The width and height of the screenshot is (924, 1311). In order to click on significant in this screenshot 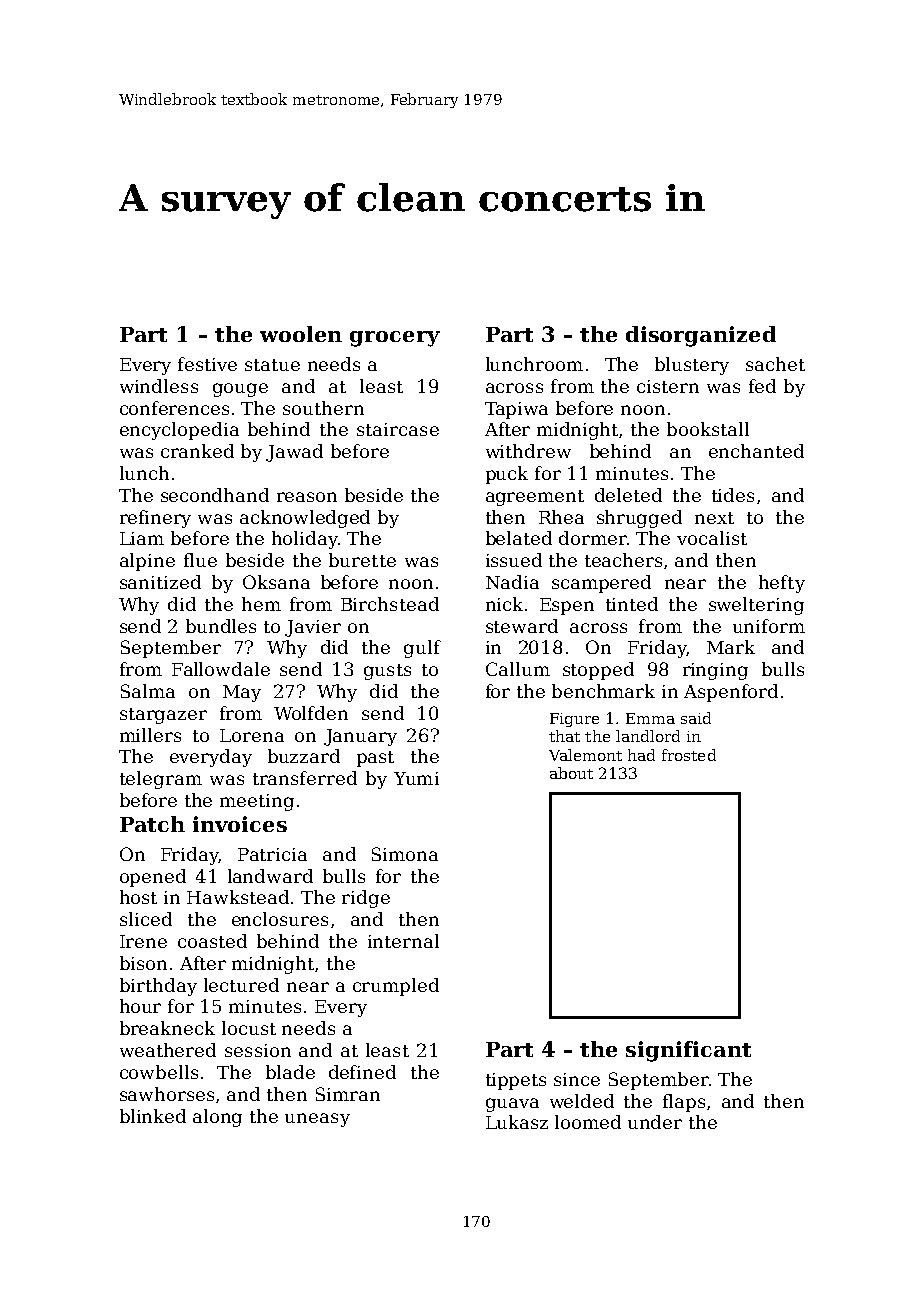, I will do `click(688, 1051)`.
